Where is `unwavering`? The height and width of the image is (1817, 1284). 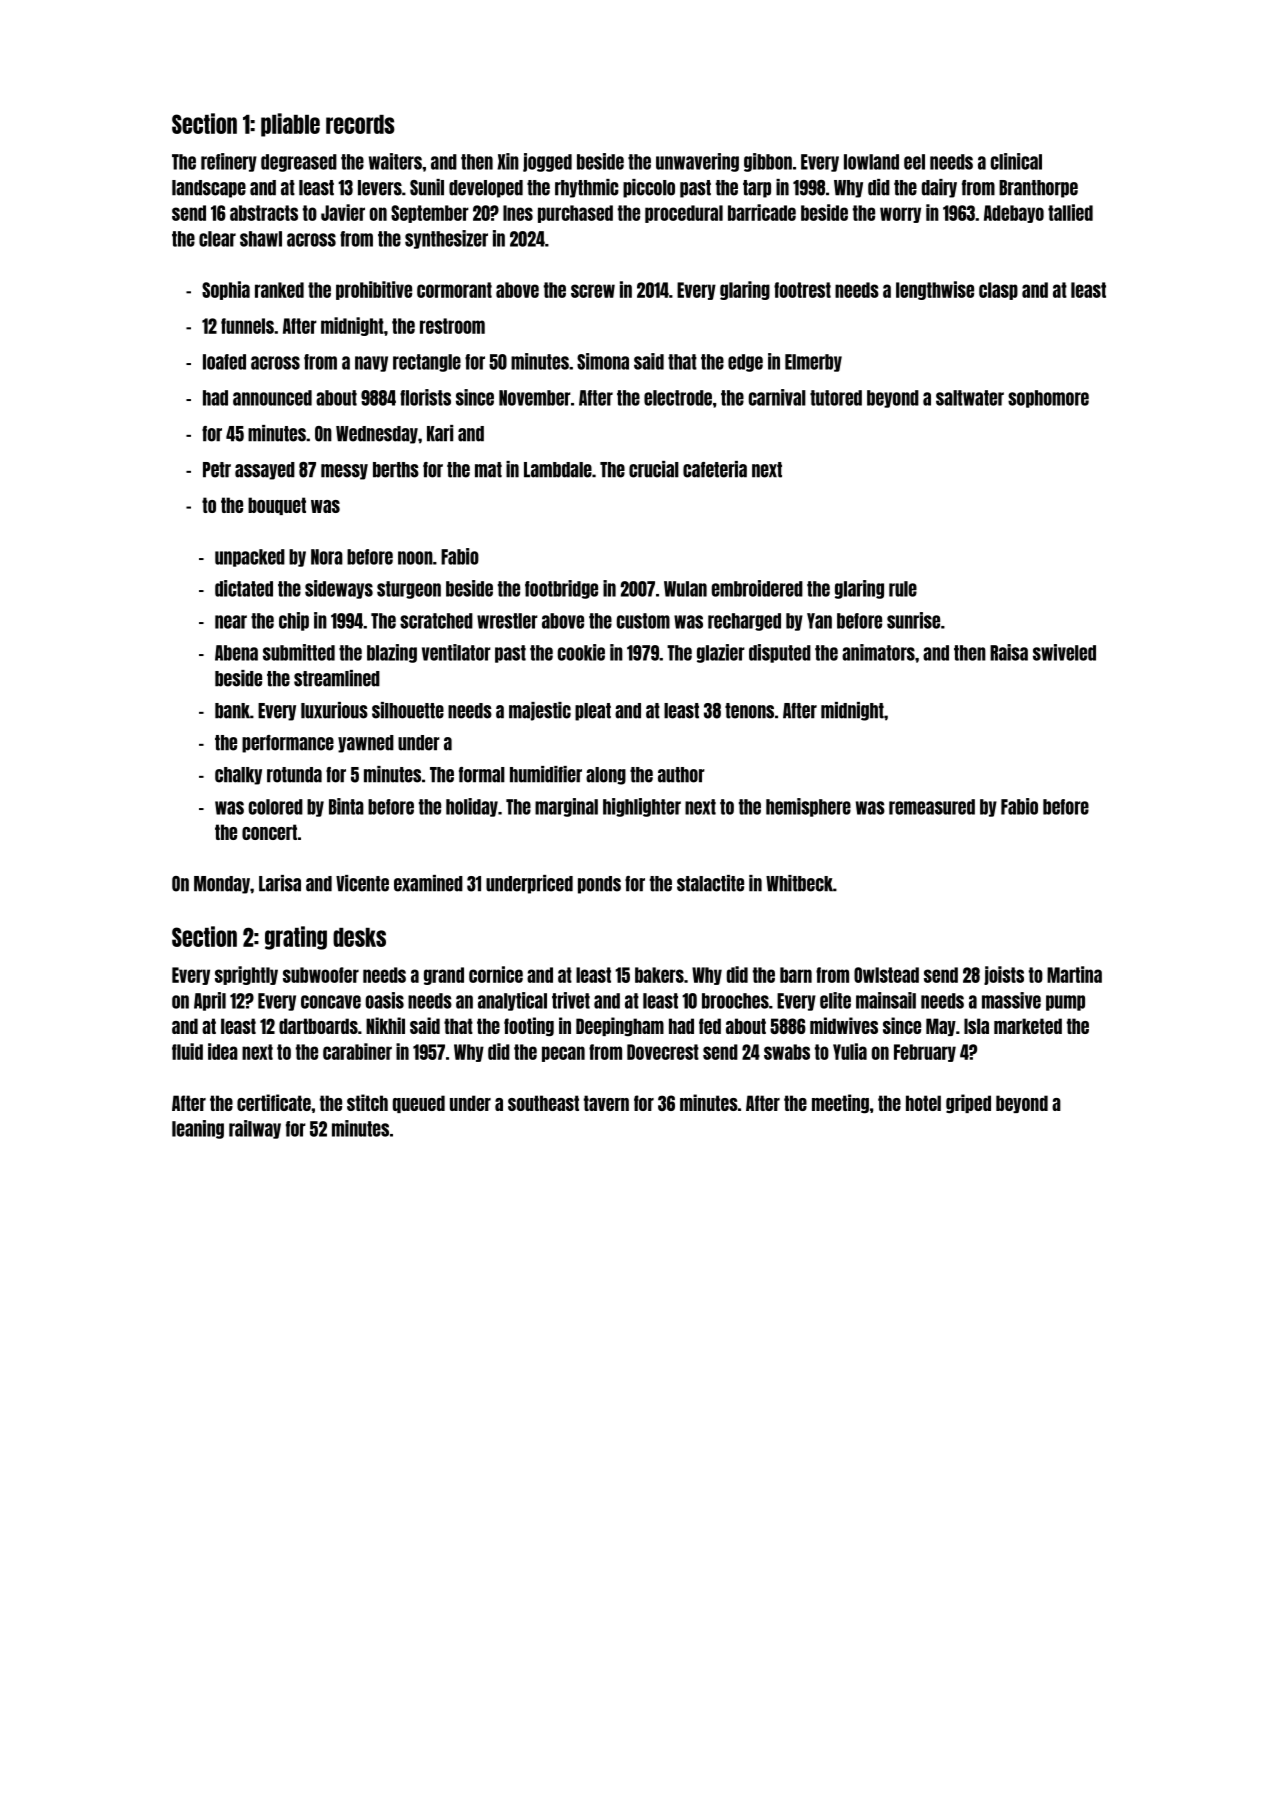 unwavering is located at coordinates (697, 162).
